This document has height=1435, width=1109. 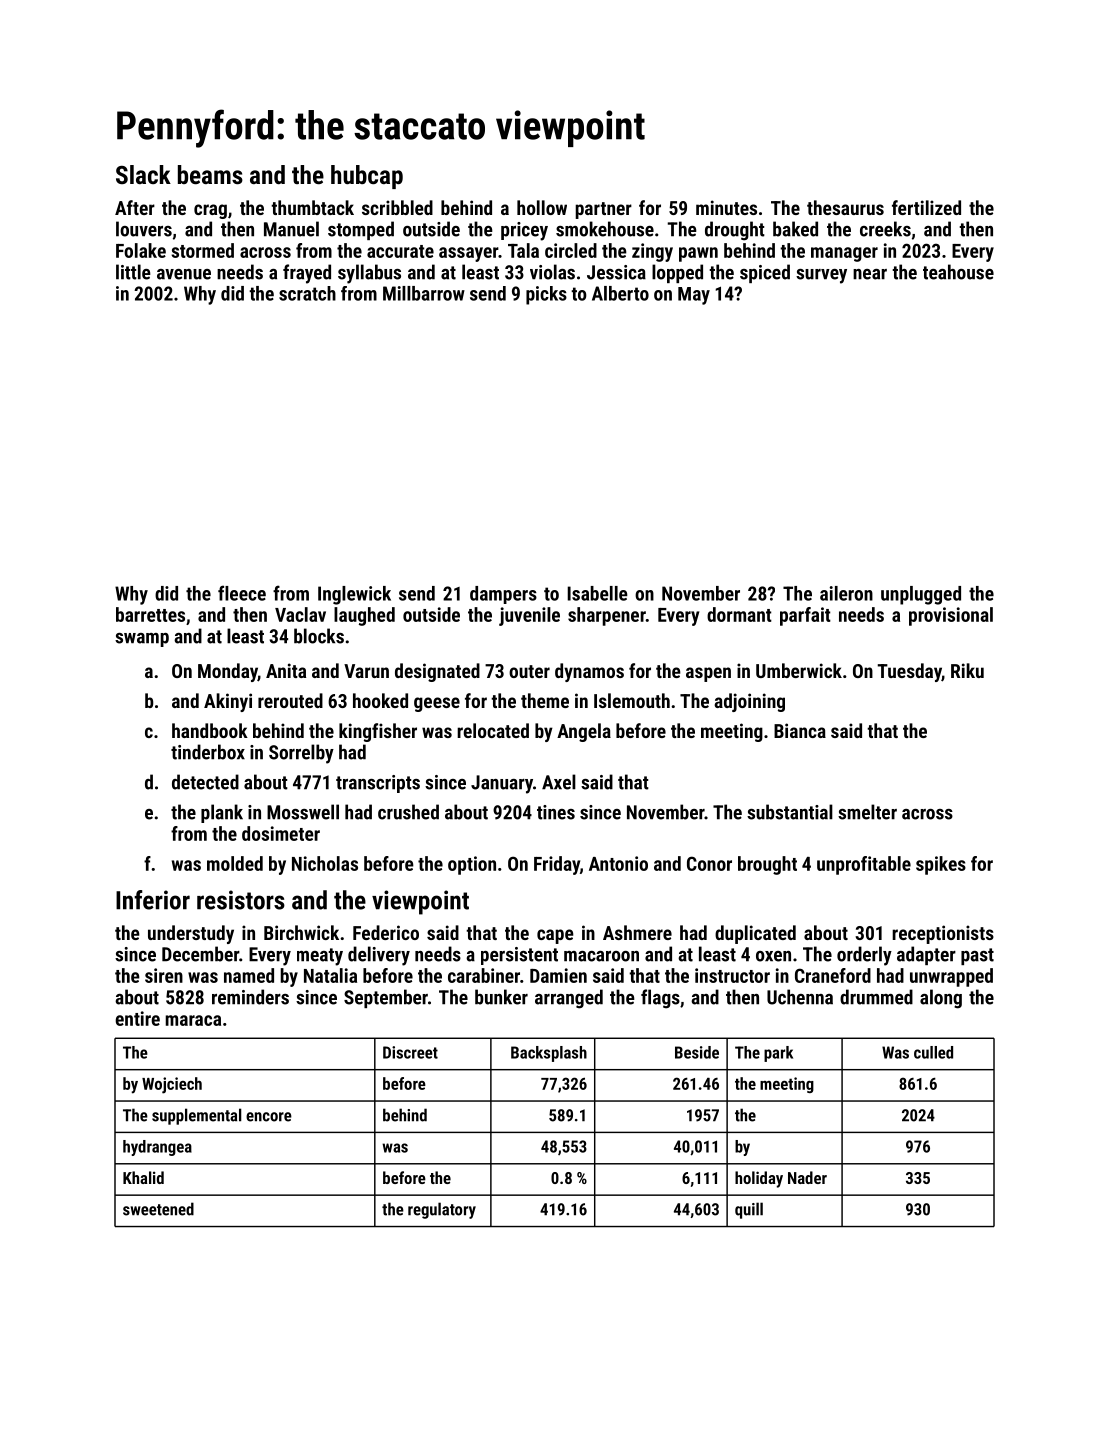 I want to click on substantial, so click(x=790, y=812).
